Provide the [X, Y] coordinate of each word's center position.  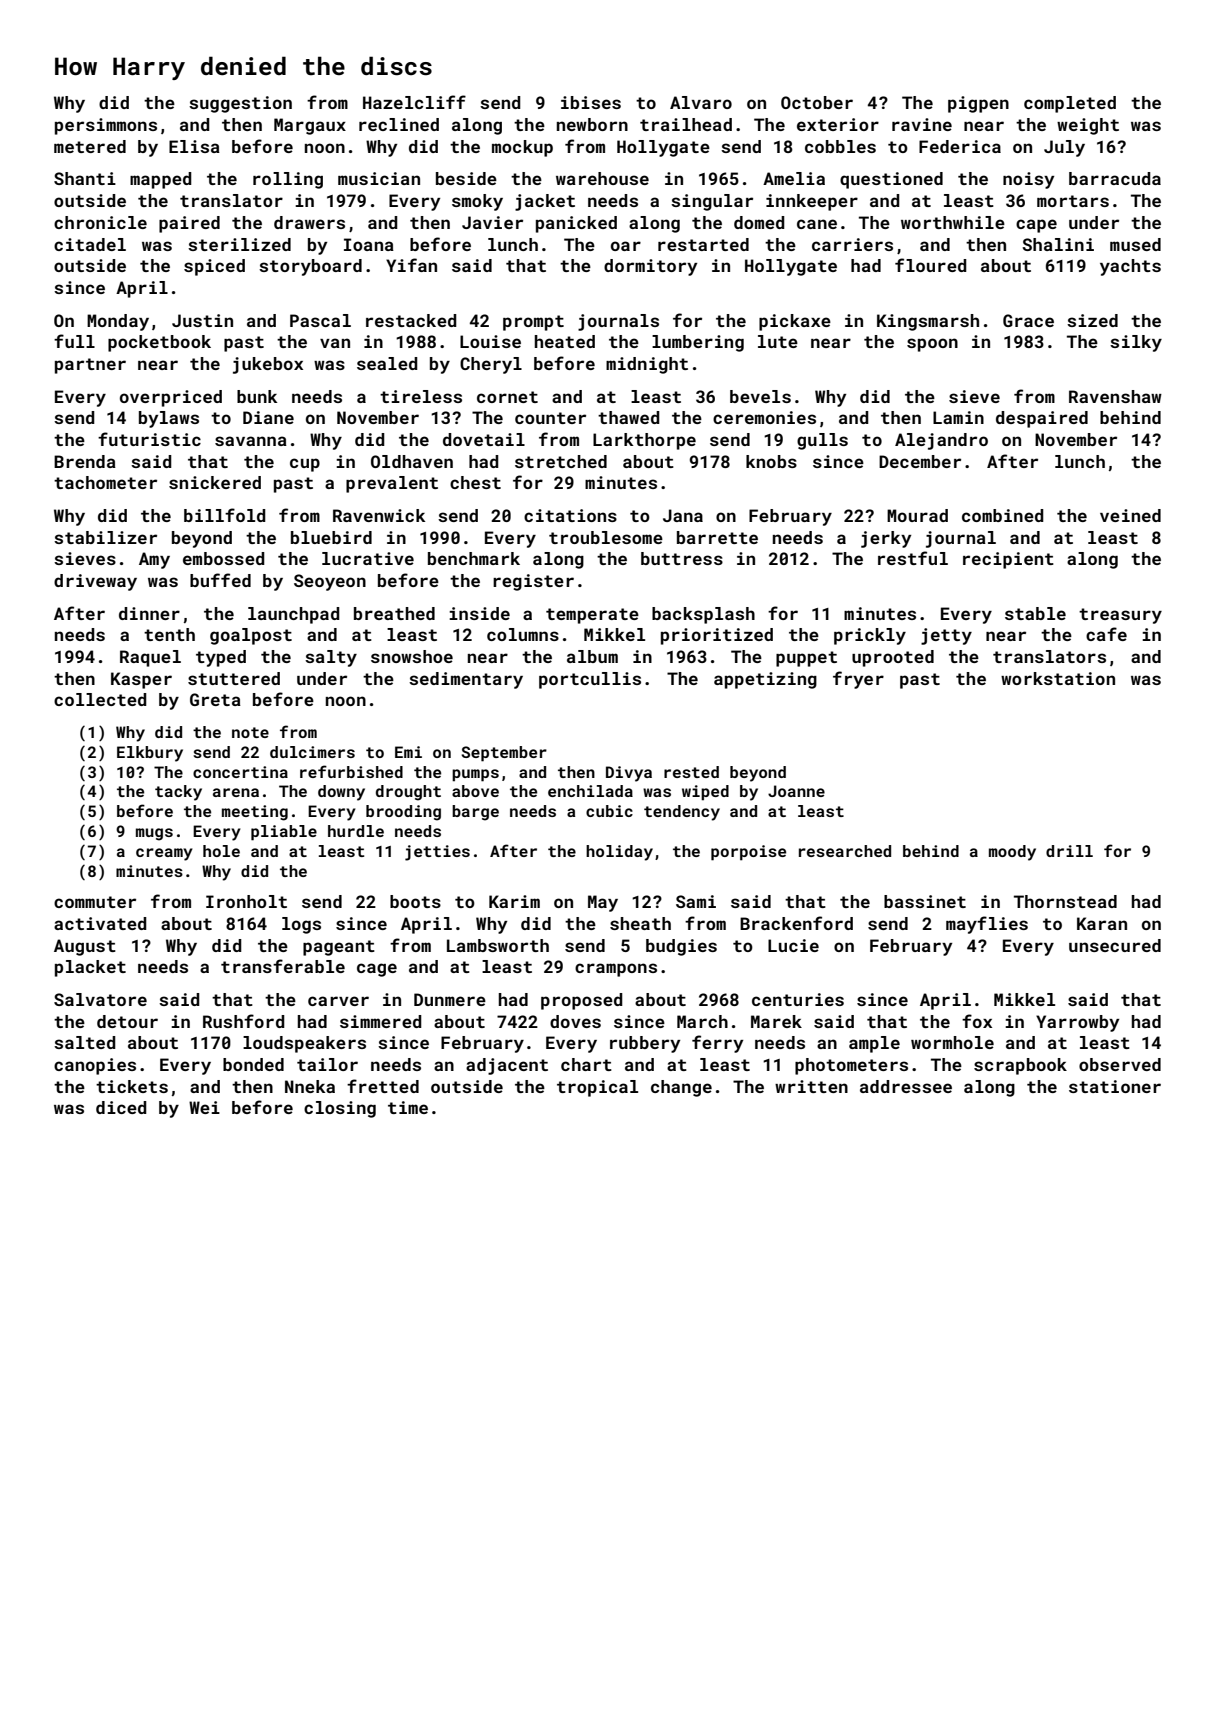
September [504, 754]
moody [1012, 853]
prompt [533, 323]
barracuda [1115, 178]
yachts [1130, 267]
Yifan [411, 265]
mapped [161, 180]
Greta [215, 699]
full [74, 341]
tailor [327, 1064]
